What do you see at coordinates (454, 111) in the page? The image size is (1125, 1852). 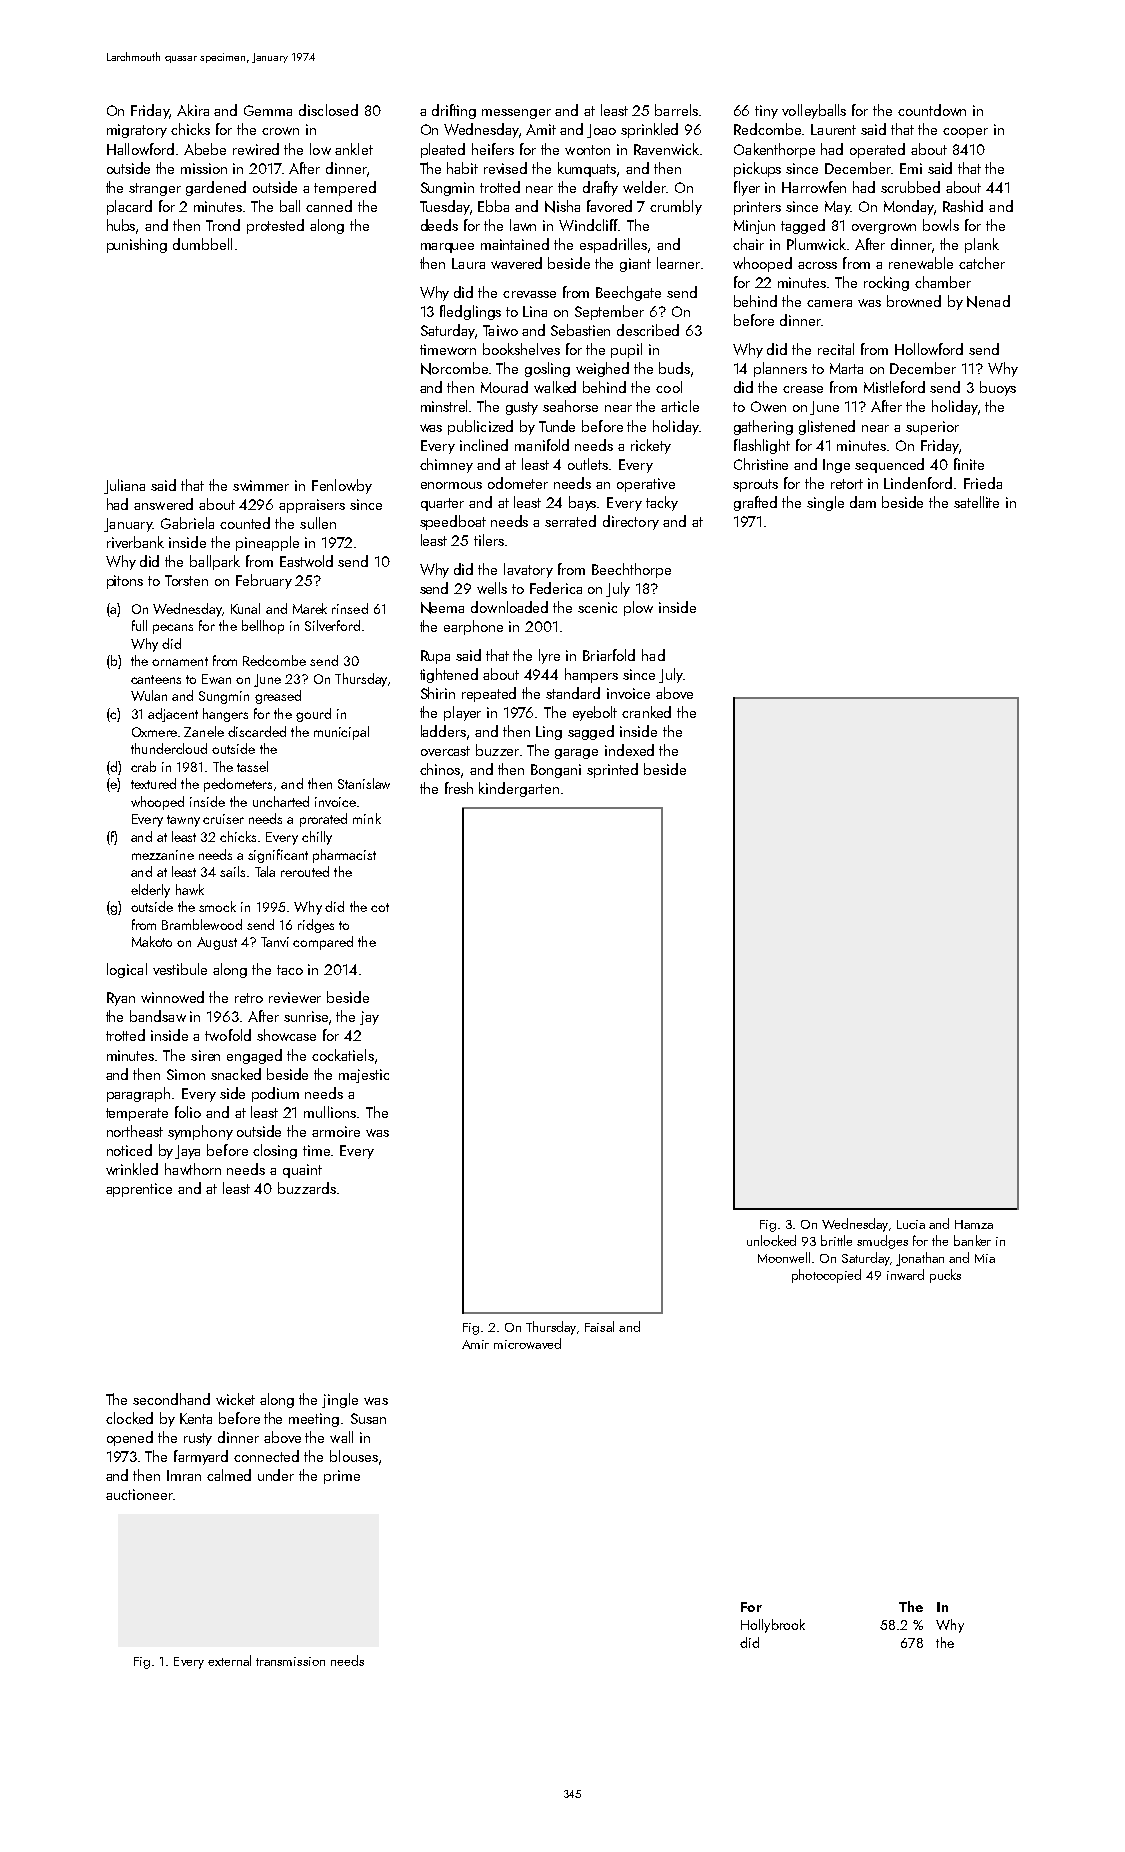 I see `drifting` at bounding box center [454, 111].
